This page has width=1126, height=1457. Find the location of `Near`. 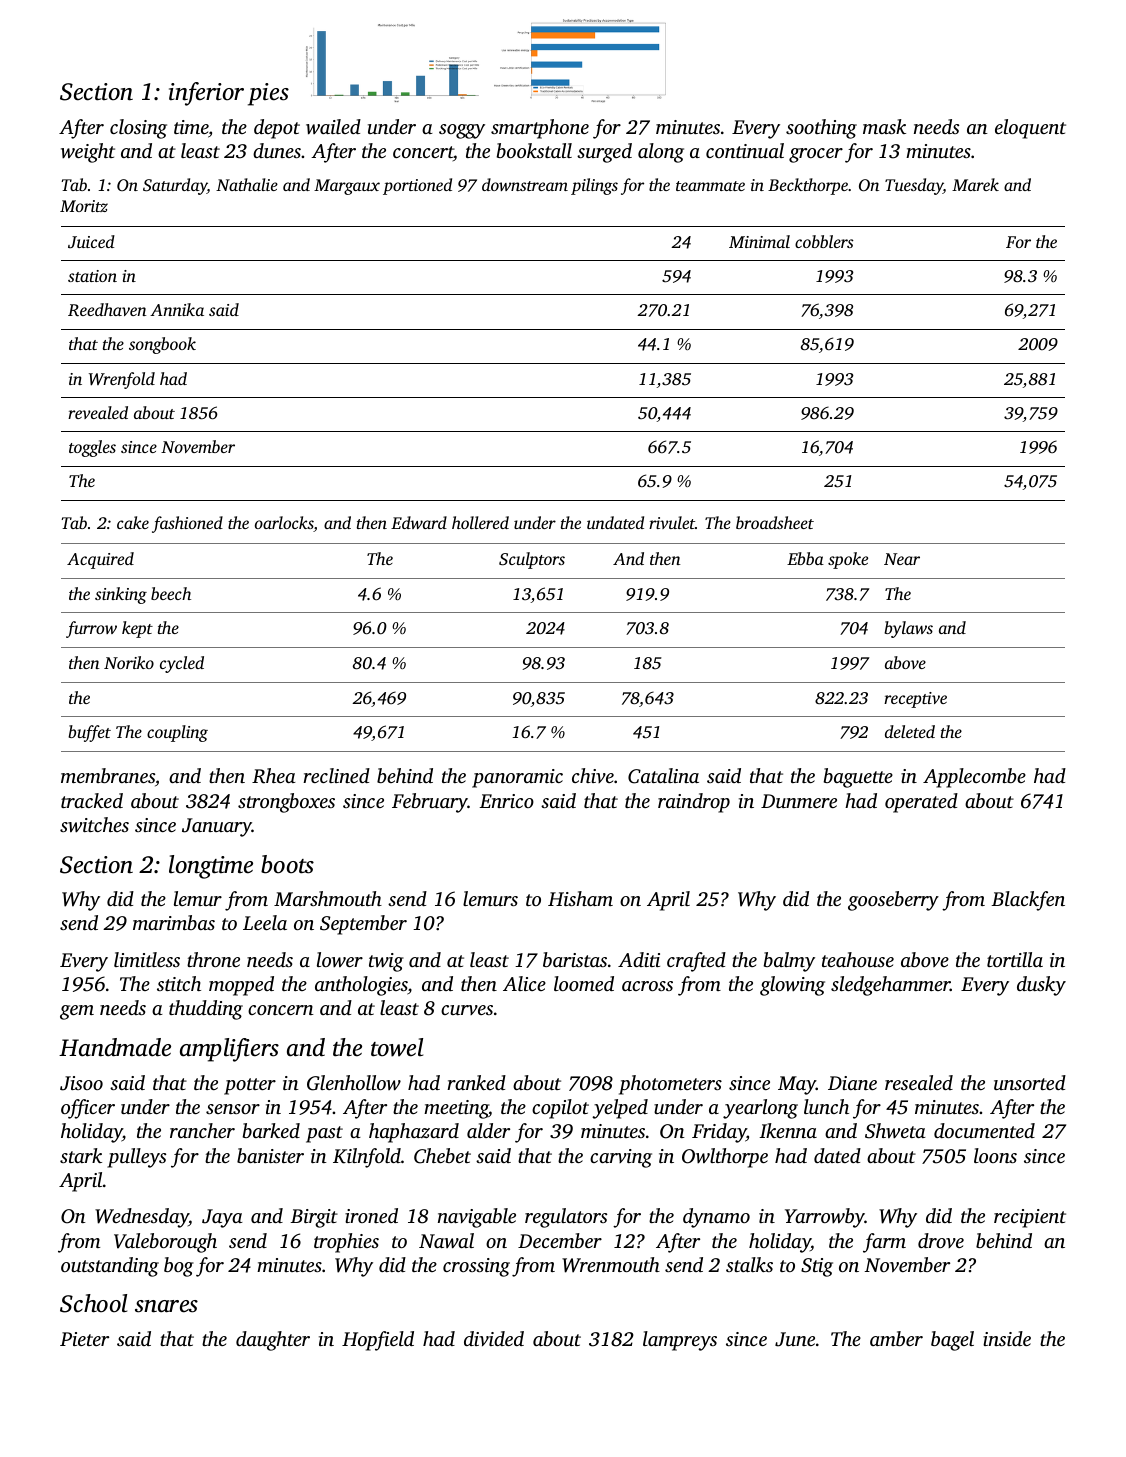

Near is located at coordinates (902, 559).
